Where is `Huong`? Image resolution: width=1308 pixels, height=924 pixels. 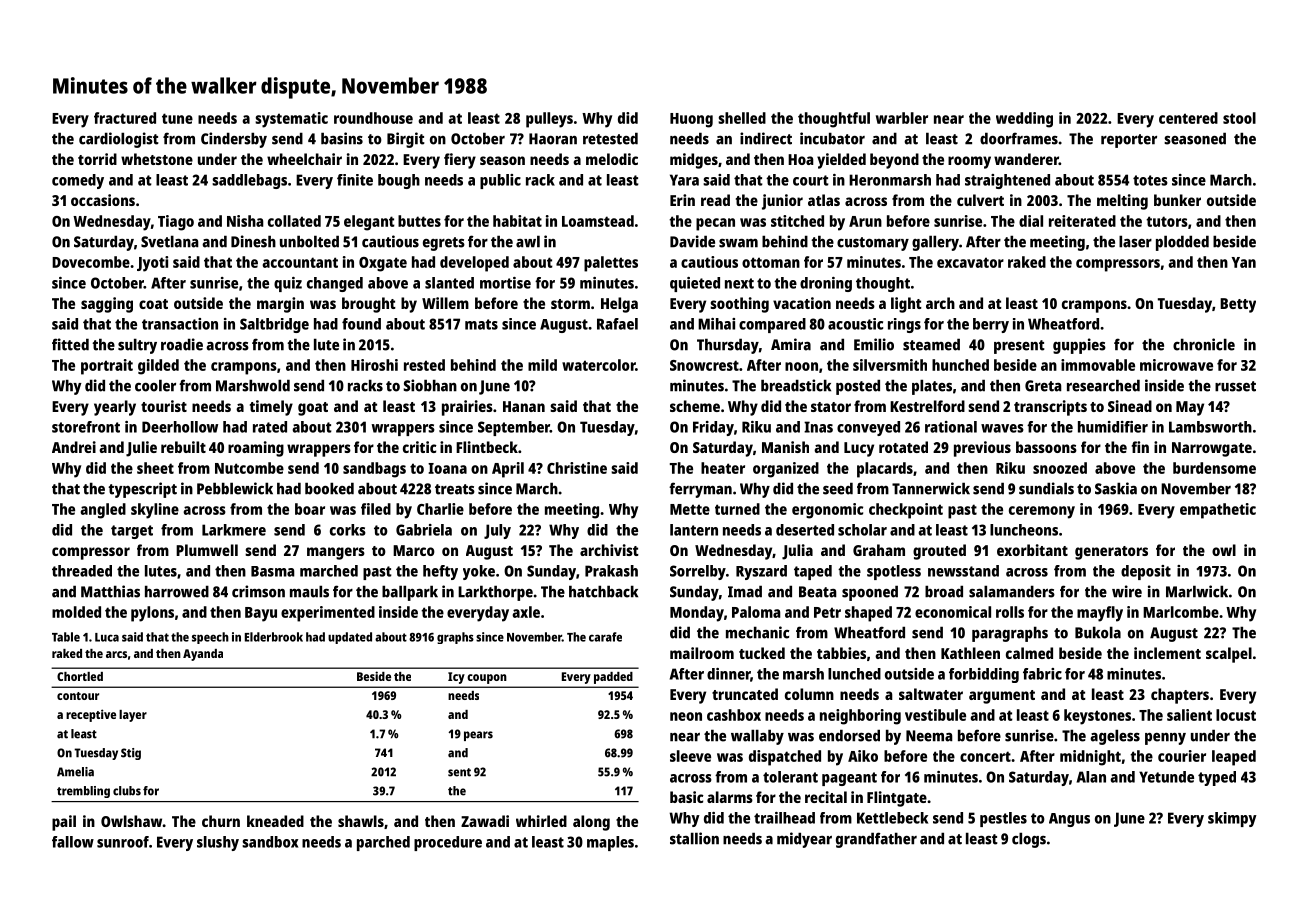 Huong is located at coordinates (691, 120).
